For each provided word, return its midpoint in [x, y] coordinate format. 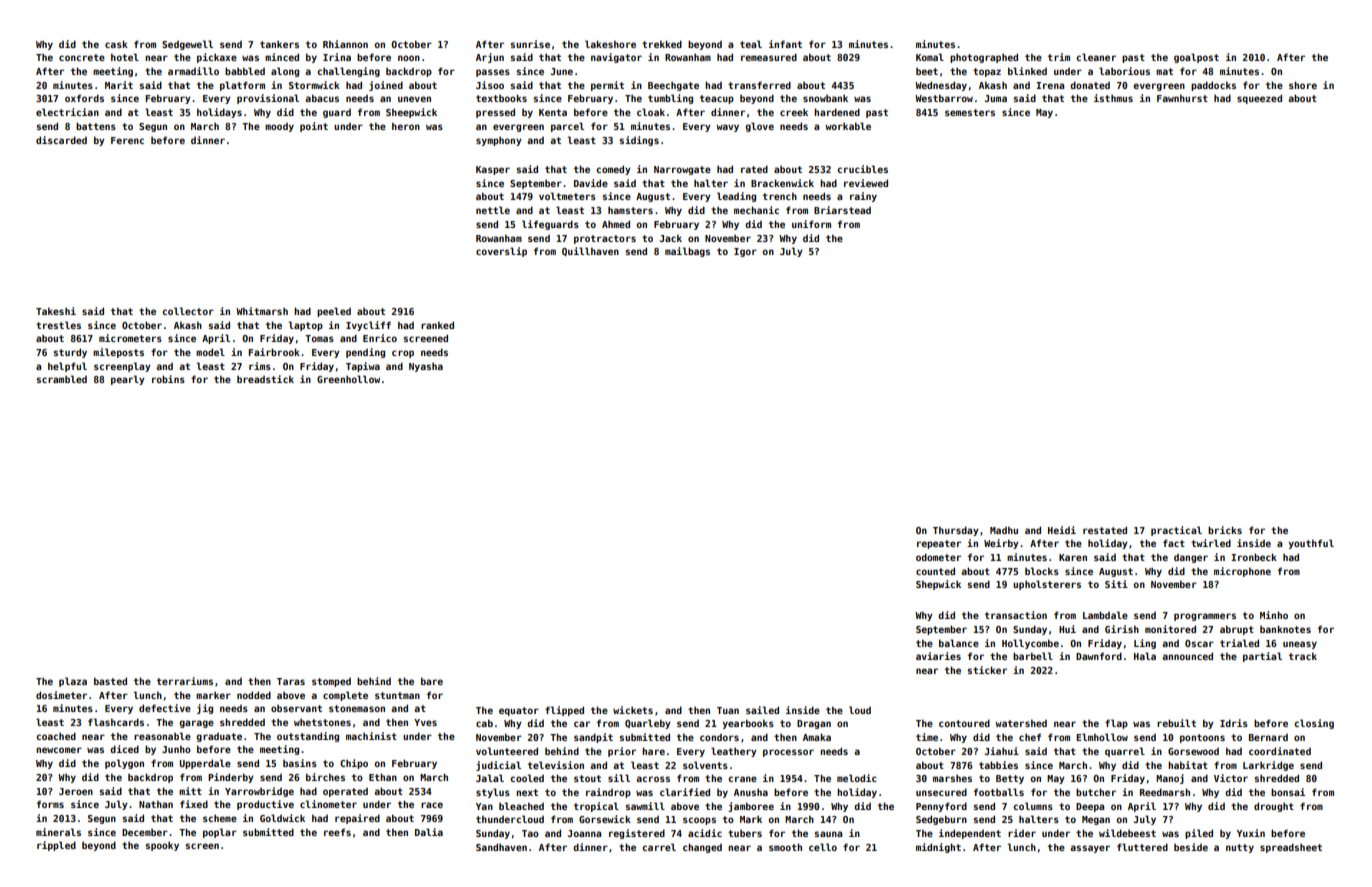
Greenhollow [348, 379]
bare [432, 681]
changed [702, 848]
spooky [162, 846]
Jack [671, 238]
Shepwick [938, 585]
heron [406, 126]
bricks [1225, 530]
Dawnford [1099, 656]
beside [1191, 847]
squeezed [1259, 99]
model [210, 352]
